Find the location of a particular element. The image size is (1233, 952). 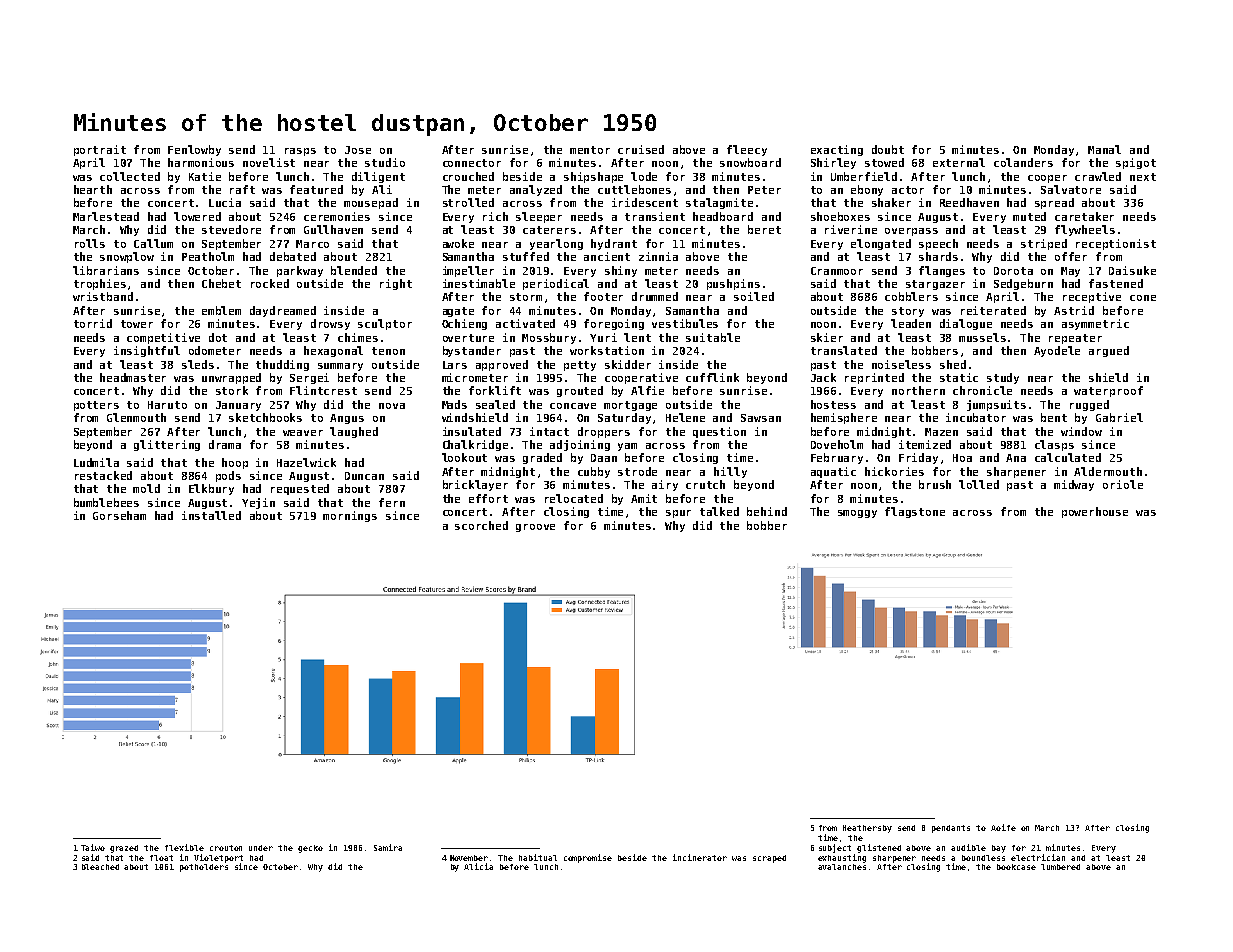

bay is located at coordinates (999, 849).
